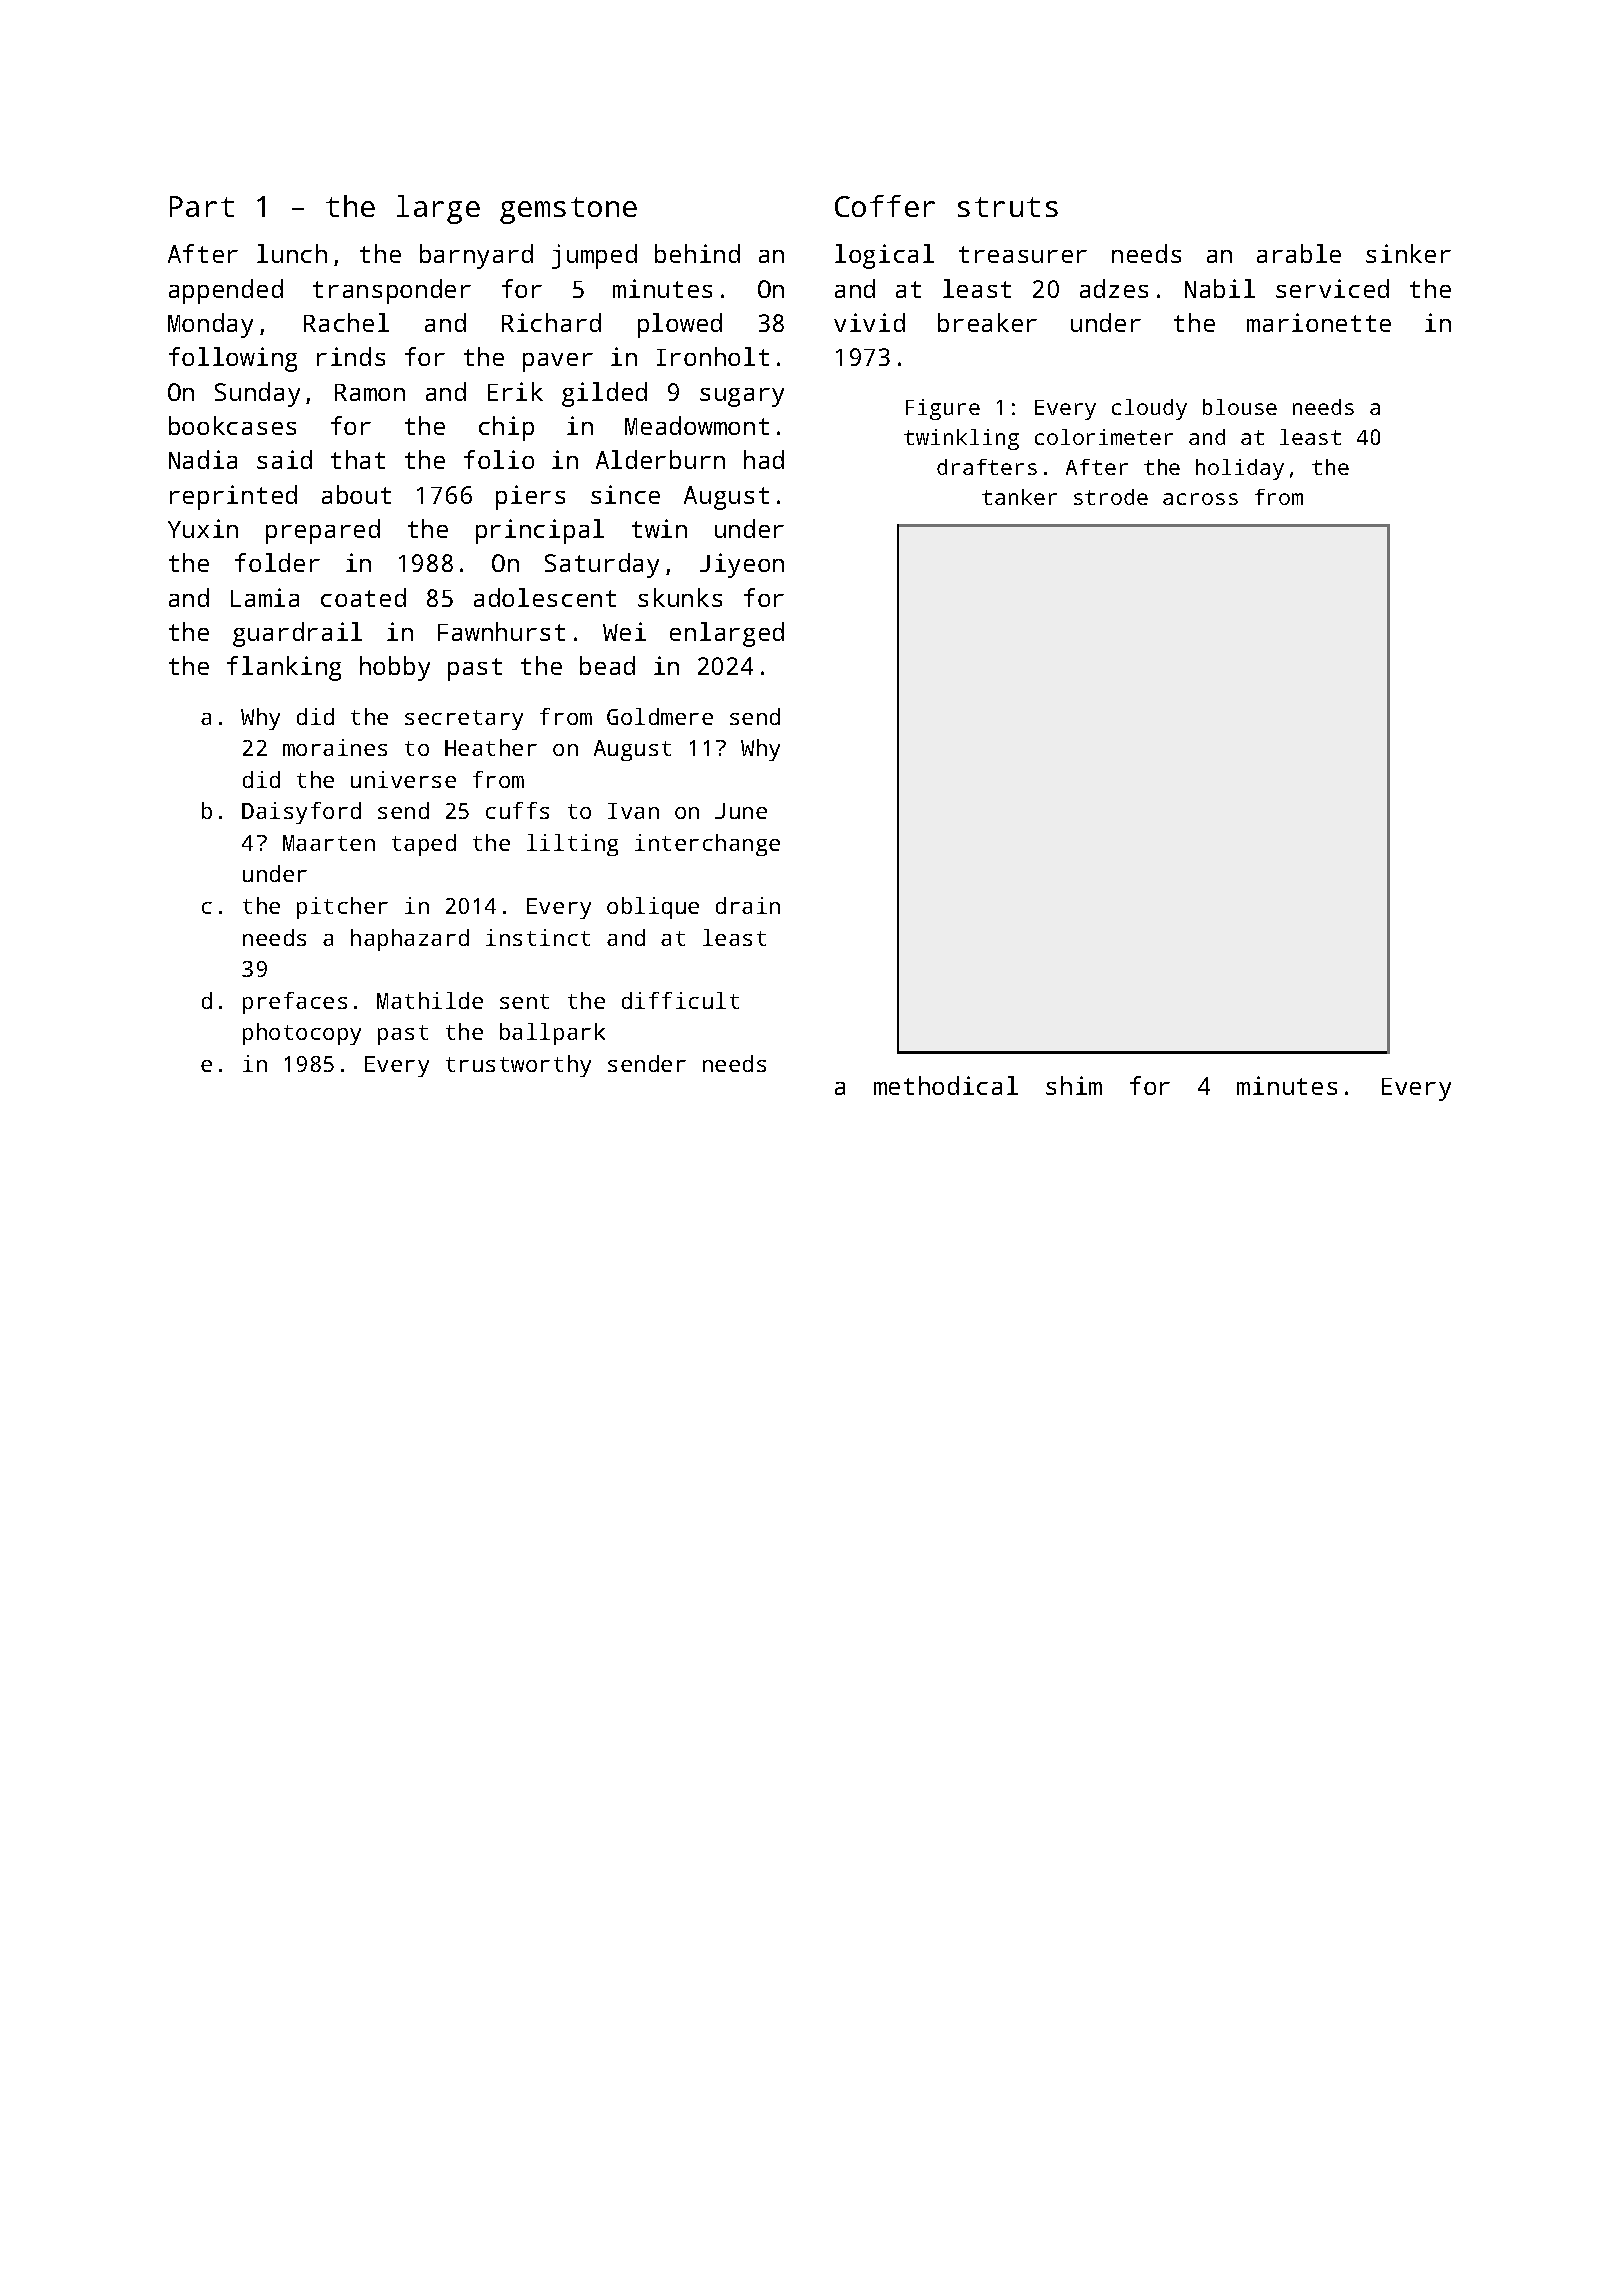  I want to click on Coffer, so click(885, 206).
